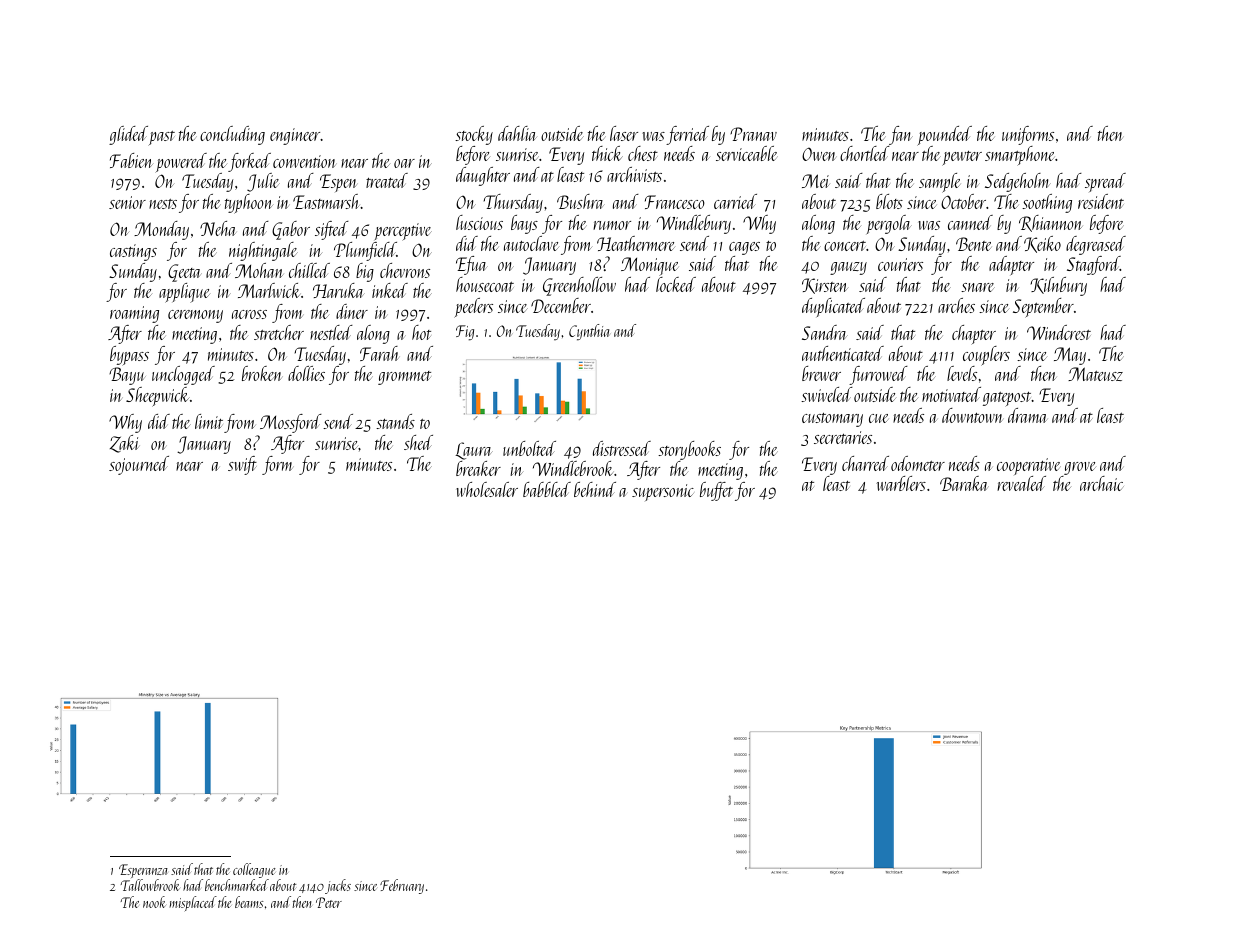 The width and height of the document is (1233, 952). What do you see at coordinates (624, 133) in the document?
I see `laser` at bounding box center [624, 133].
